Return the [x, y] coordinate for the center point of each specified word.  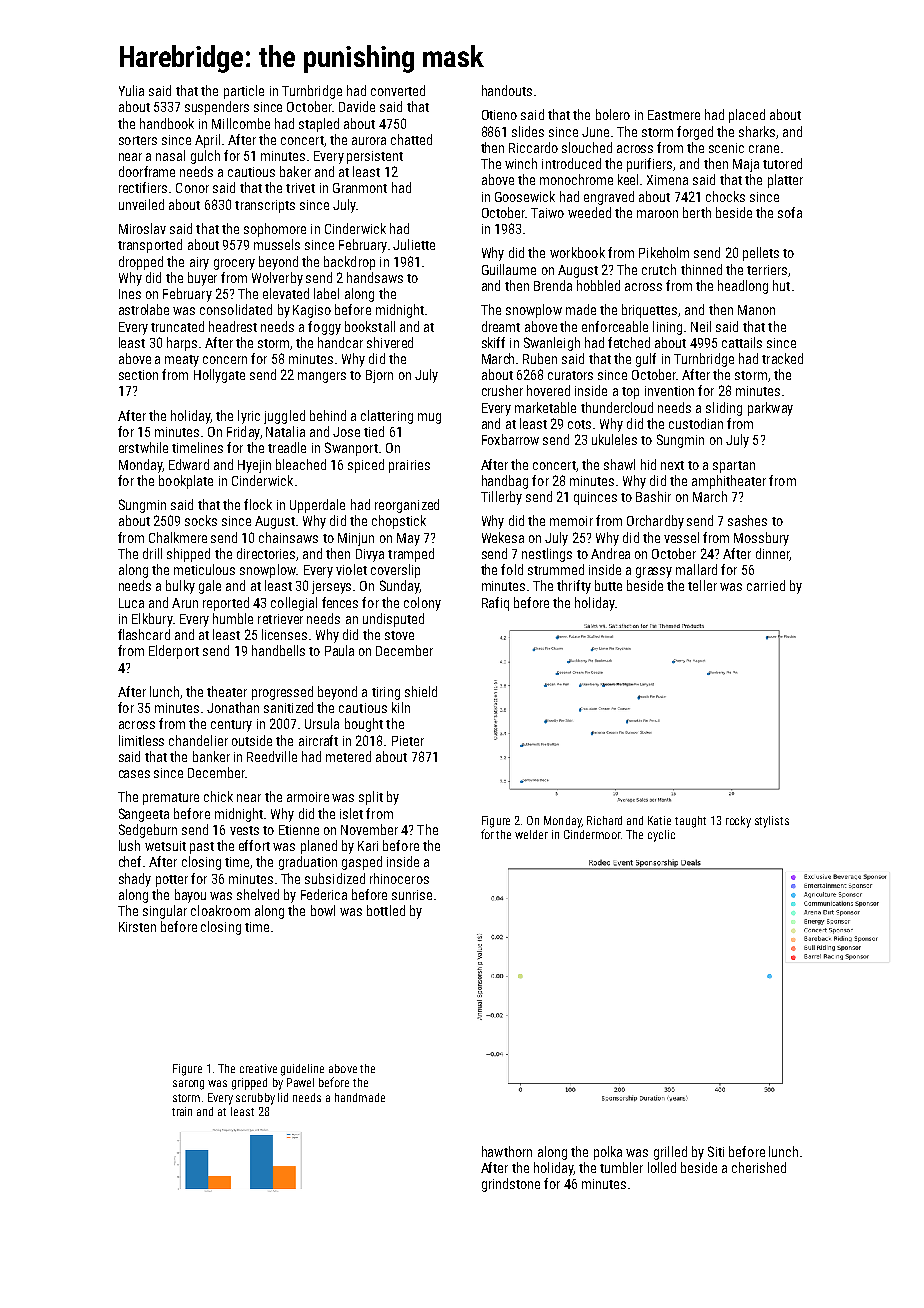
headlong [743, 287]
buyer [202, 279]
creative [258, 1068]
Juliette [414, 244]
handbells [278, 650]
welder [531, 834]
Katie [659, 820]
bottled [386, 910]
